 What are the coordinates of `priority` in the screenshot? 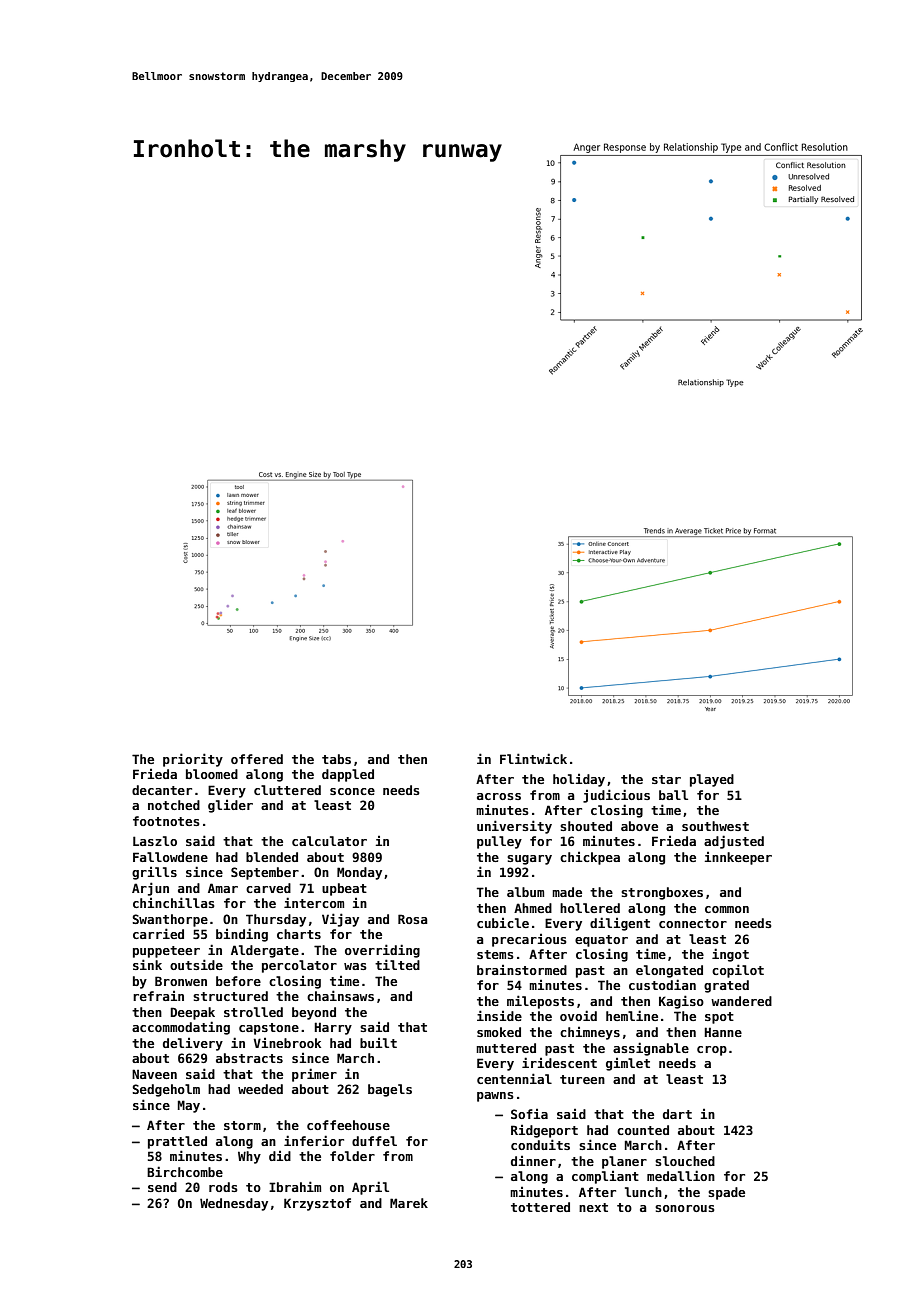 It's located at (193, 760).
